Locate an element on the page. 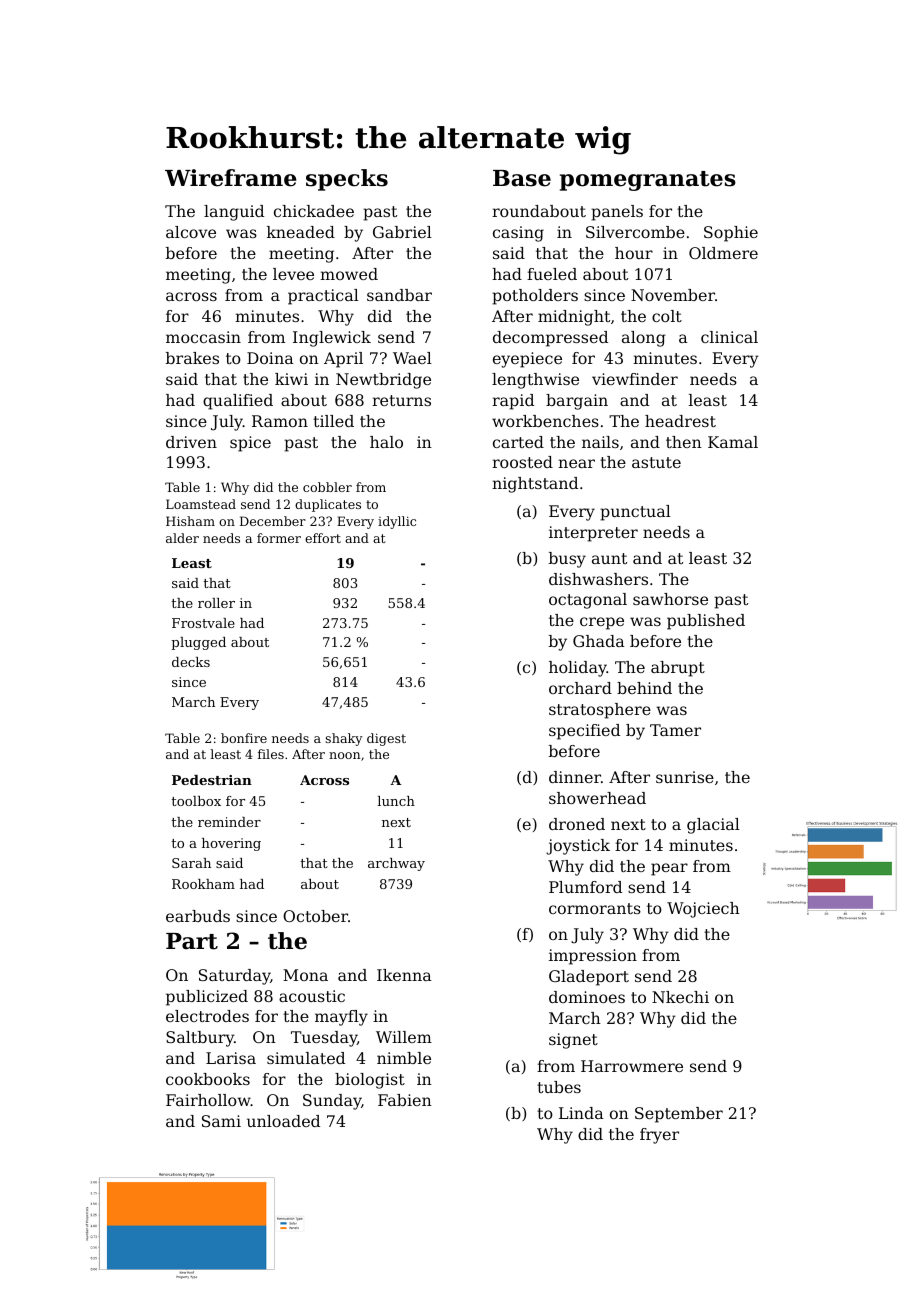  Sami is located at coordinates (221, 1121).
